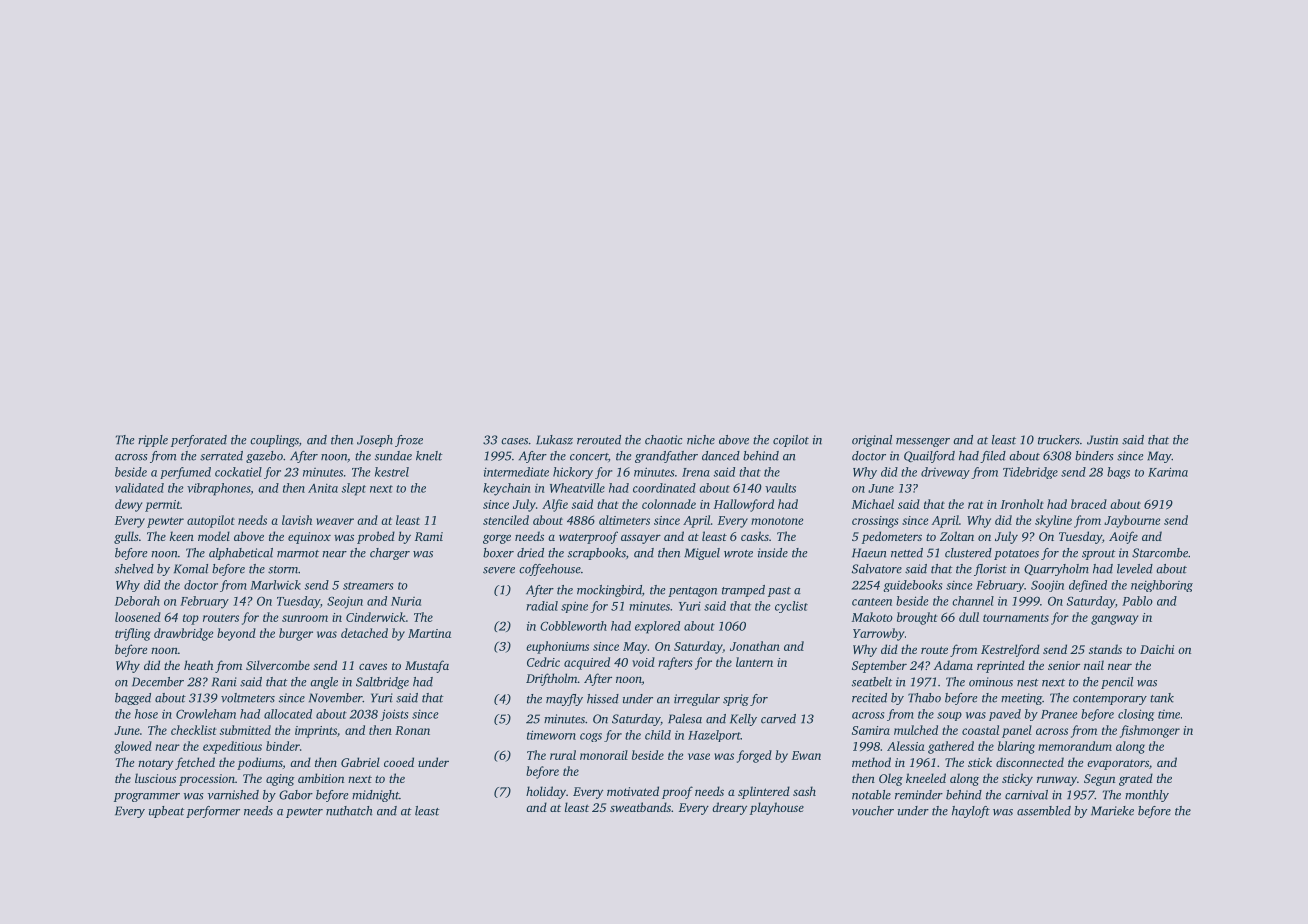 Image resolution: width=1308 pixels, height=924 pixels. Describe the element at coordinates (554, 440) in the document. I see `Lukasz` at that location.
